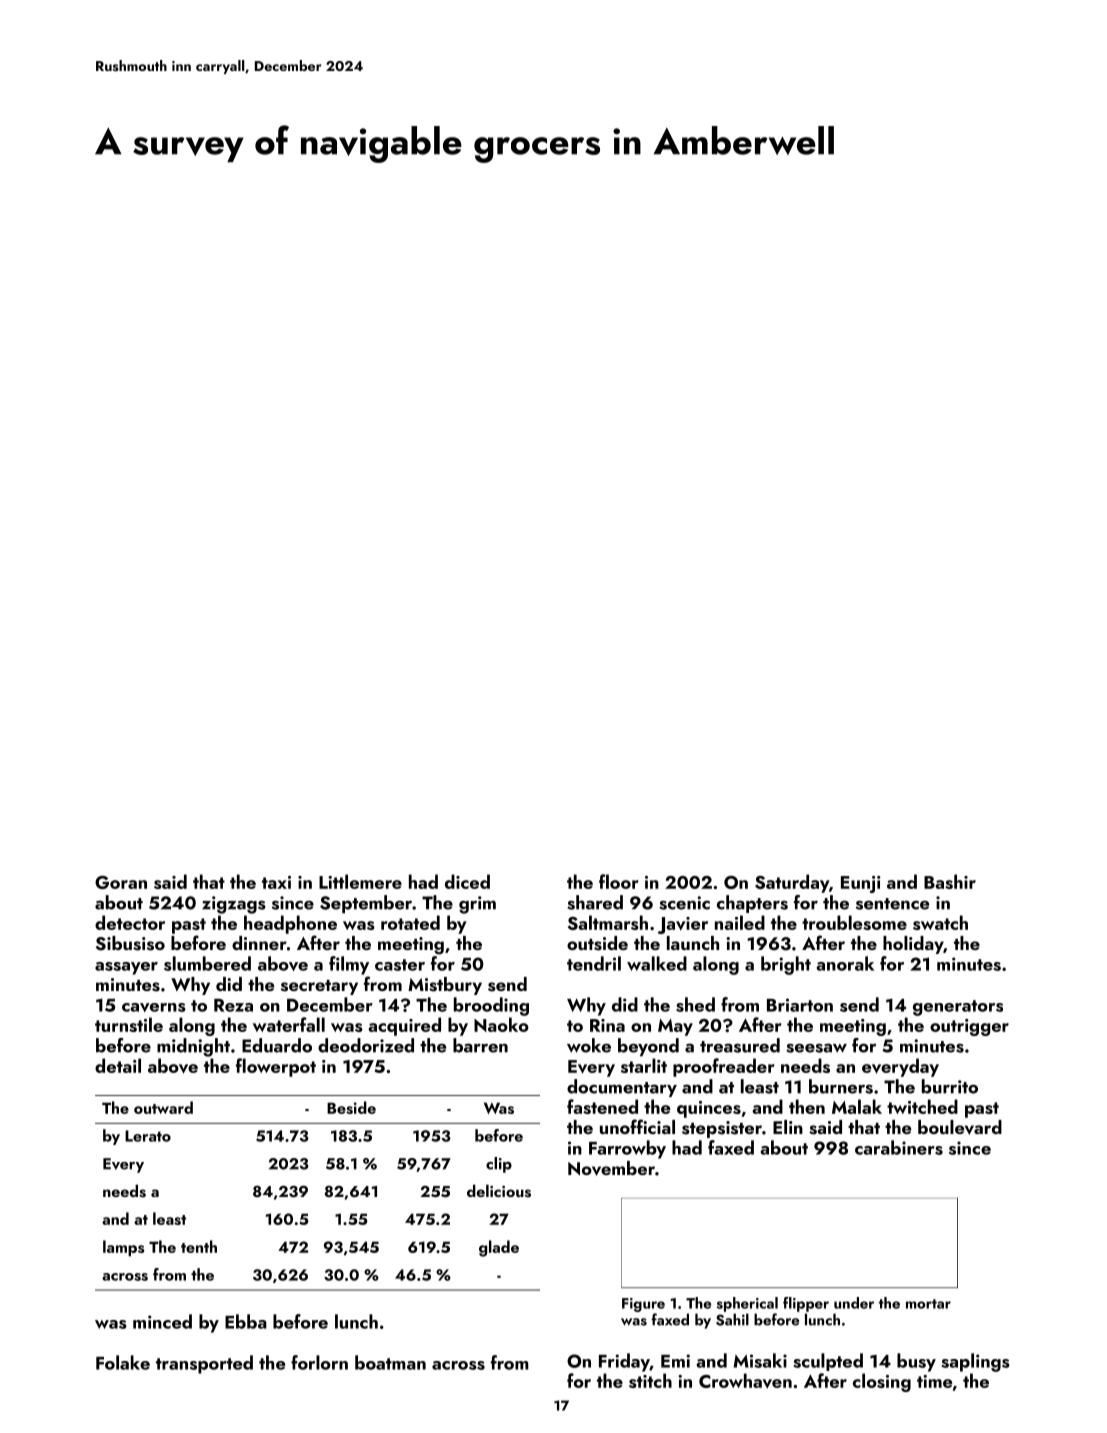 The height and width of the screenshot is (1433, 1107). What do you see at coordinates (597, 943) in the screenshot?
I see `outside` at bounding box center [597, 943].
